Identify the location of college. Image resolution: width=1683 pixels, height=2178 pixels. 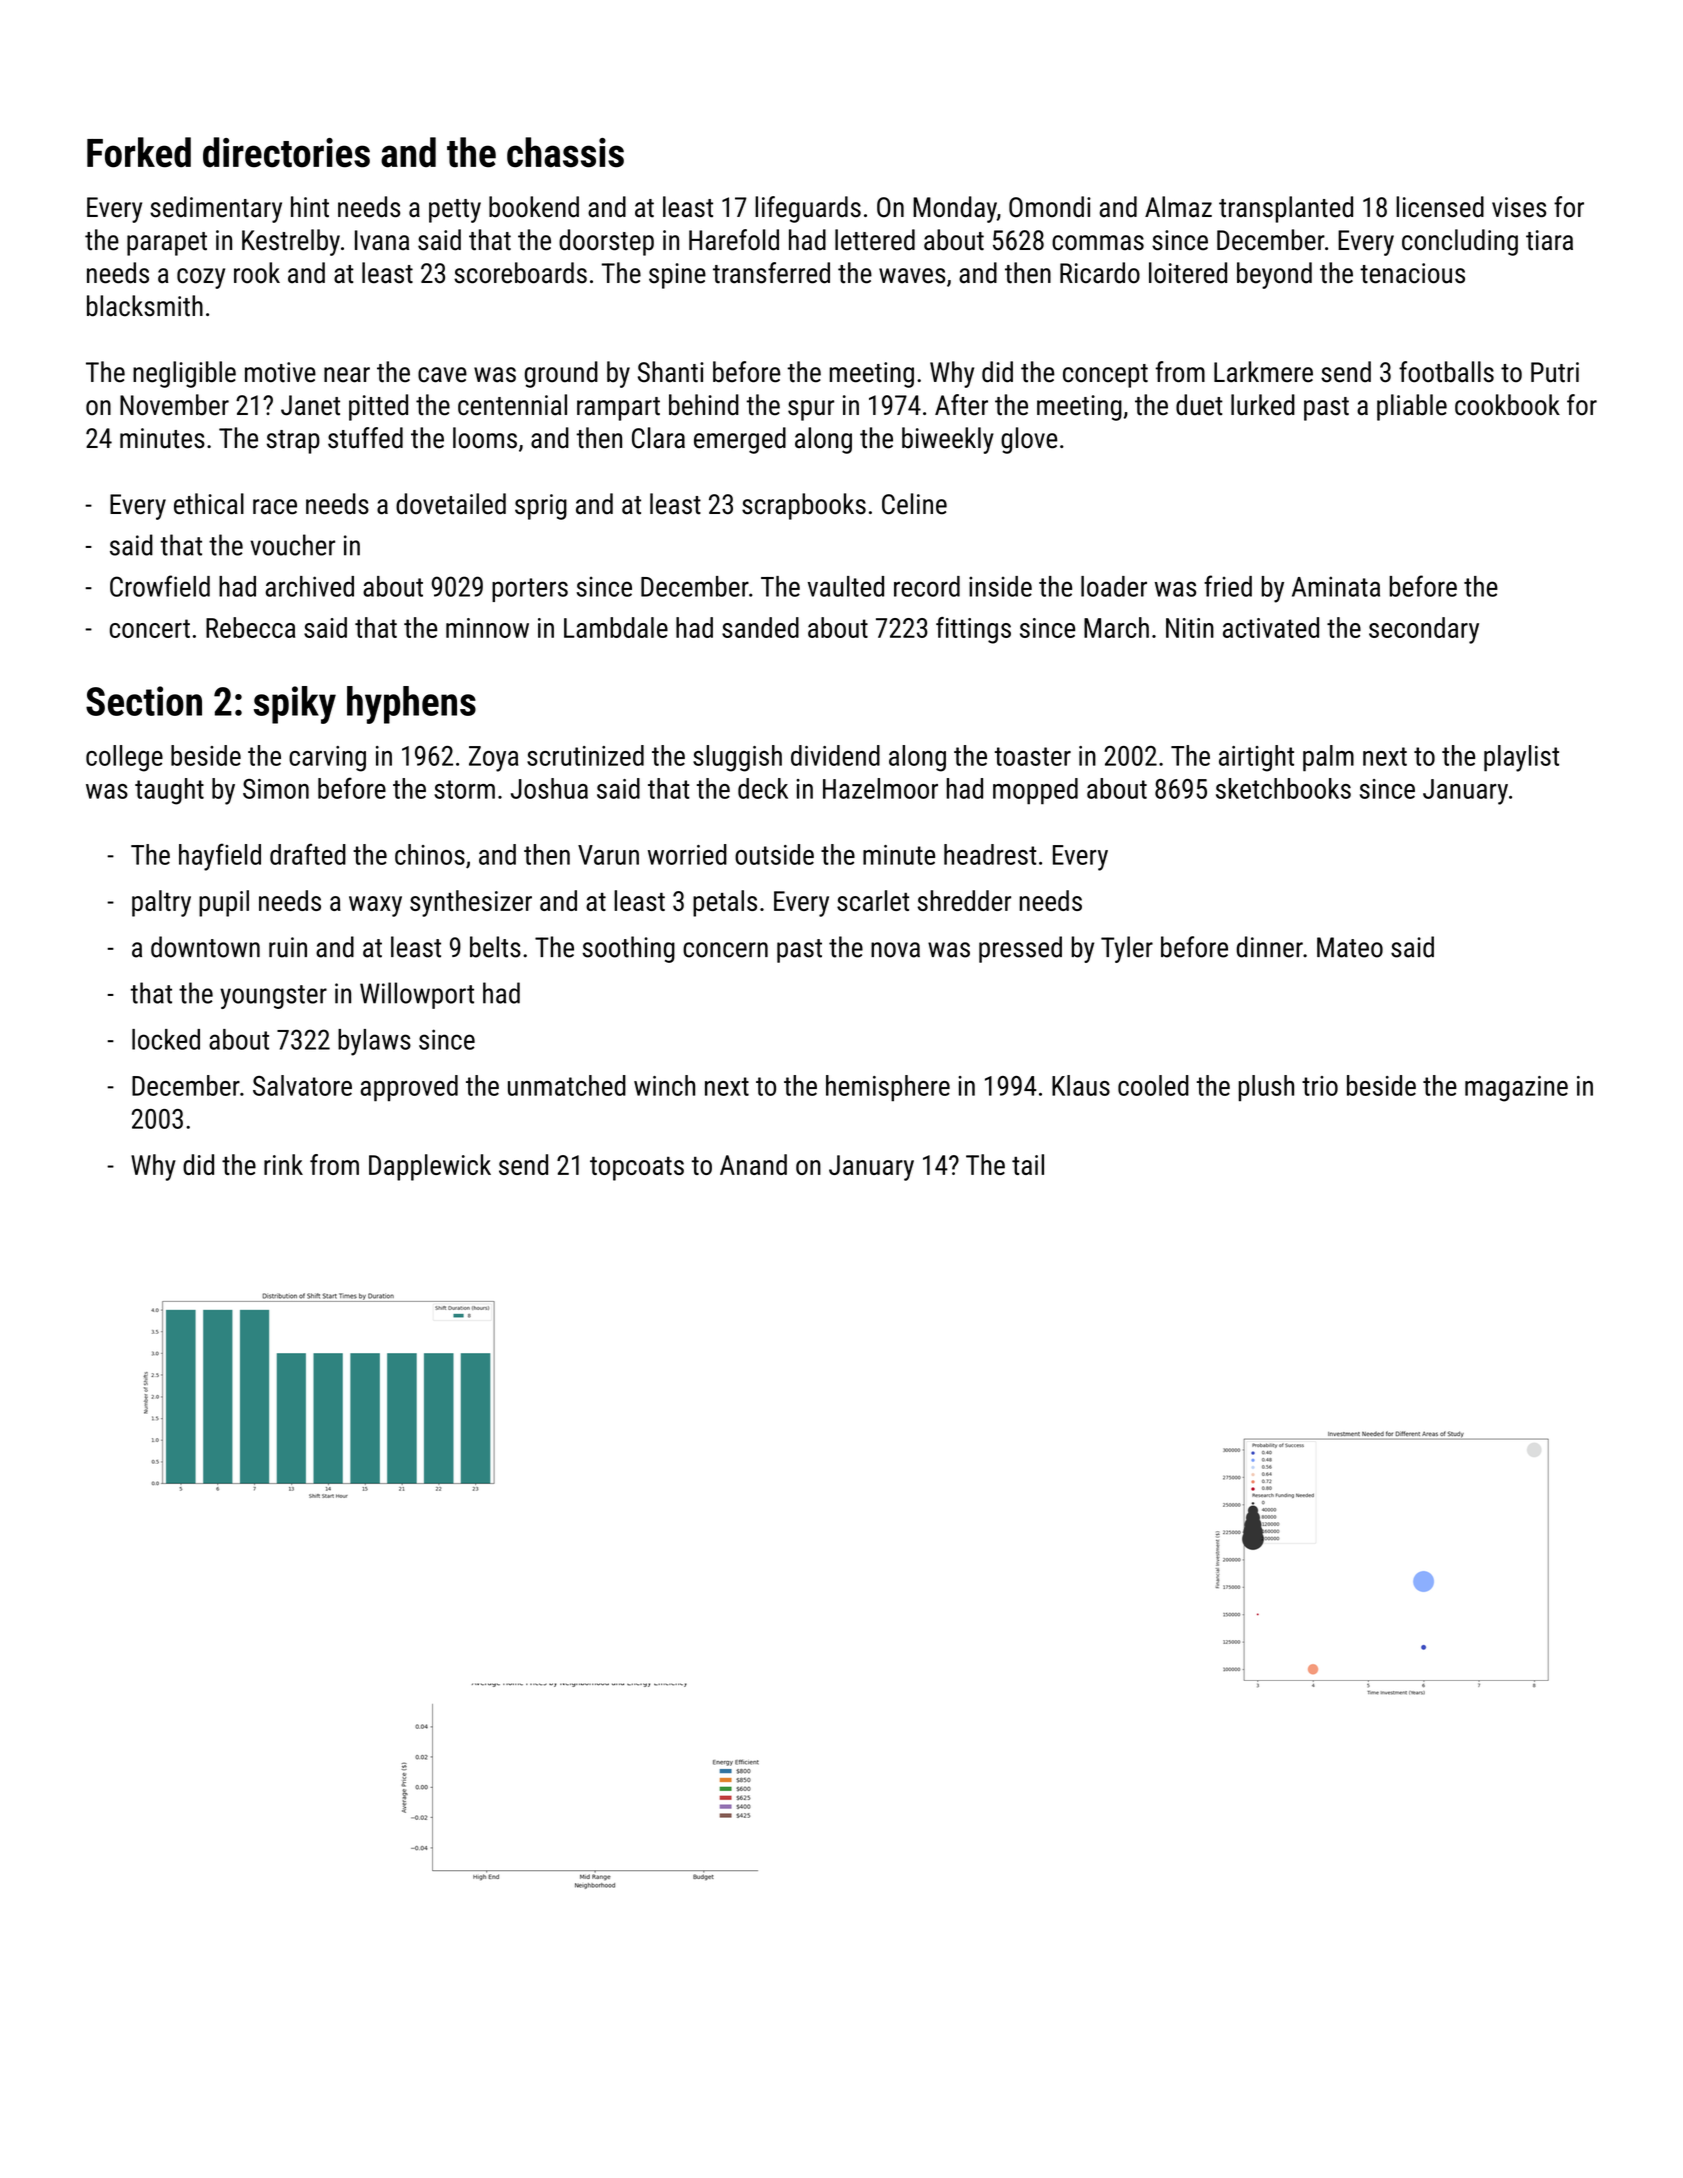
(124, 758).
